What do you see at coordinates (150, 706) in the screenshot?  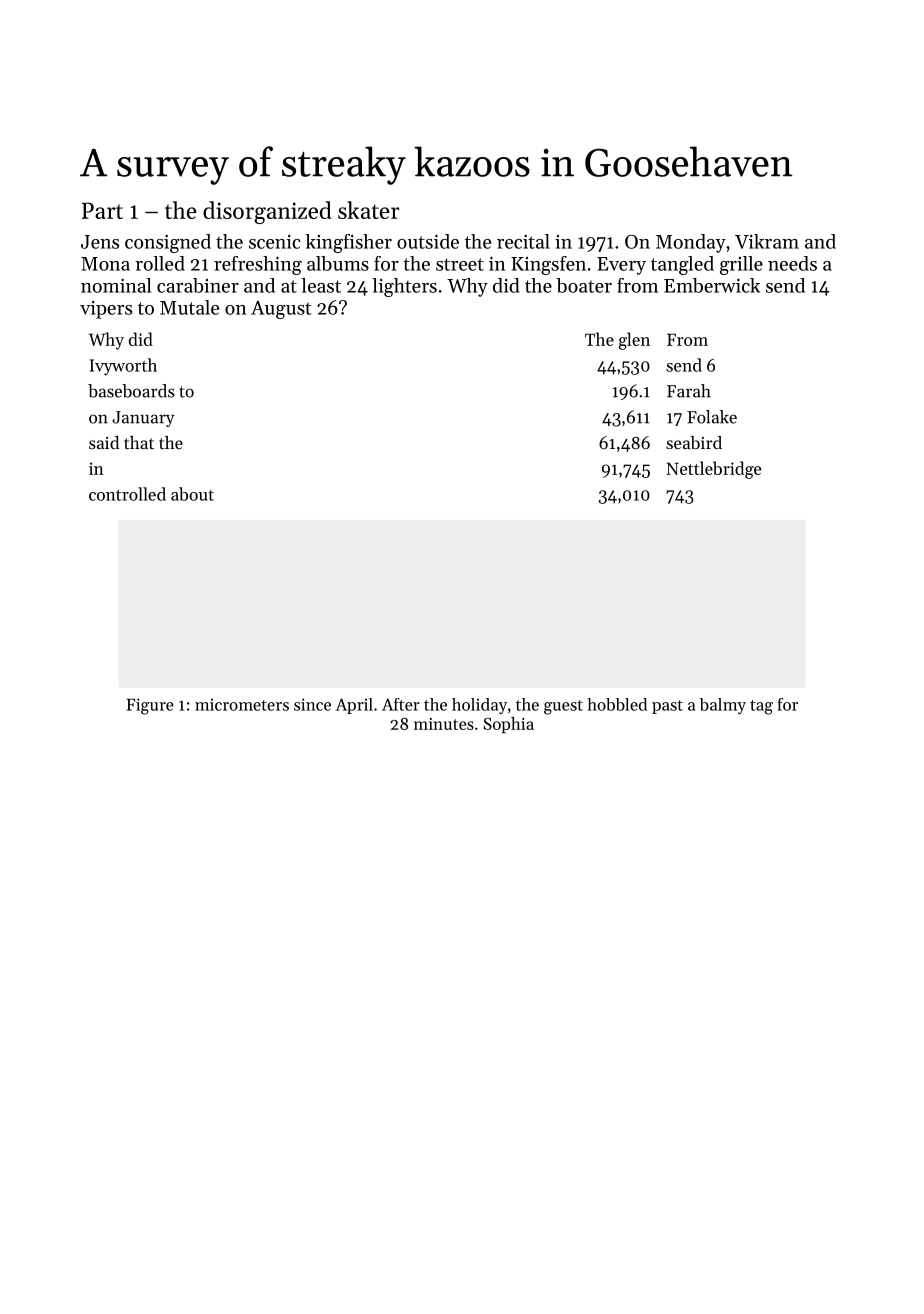 I see `Figure` at bounding box center [150, 706].
